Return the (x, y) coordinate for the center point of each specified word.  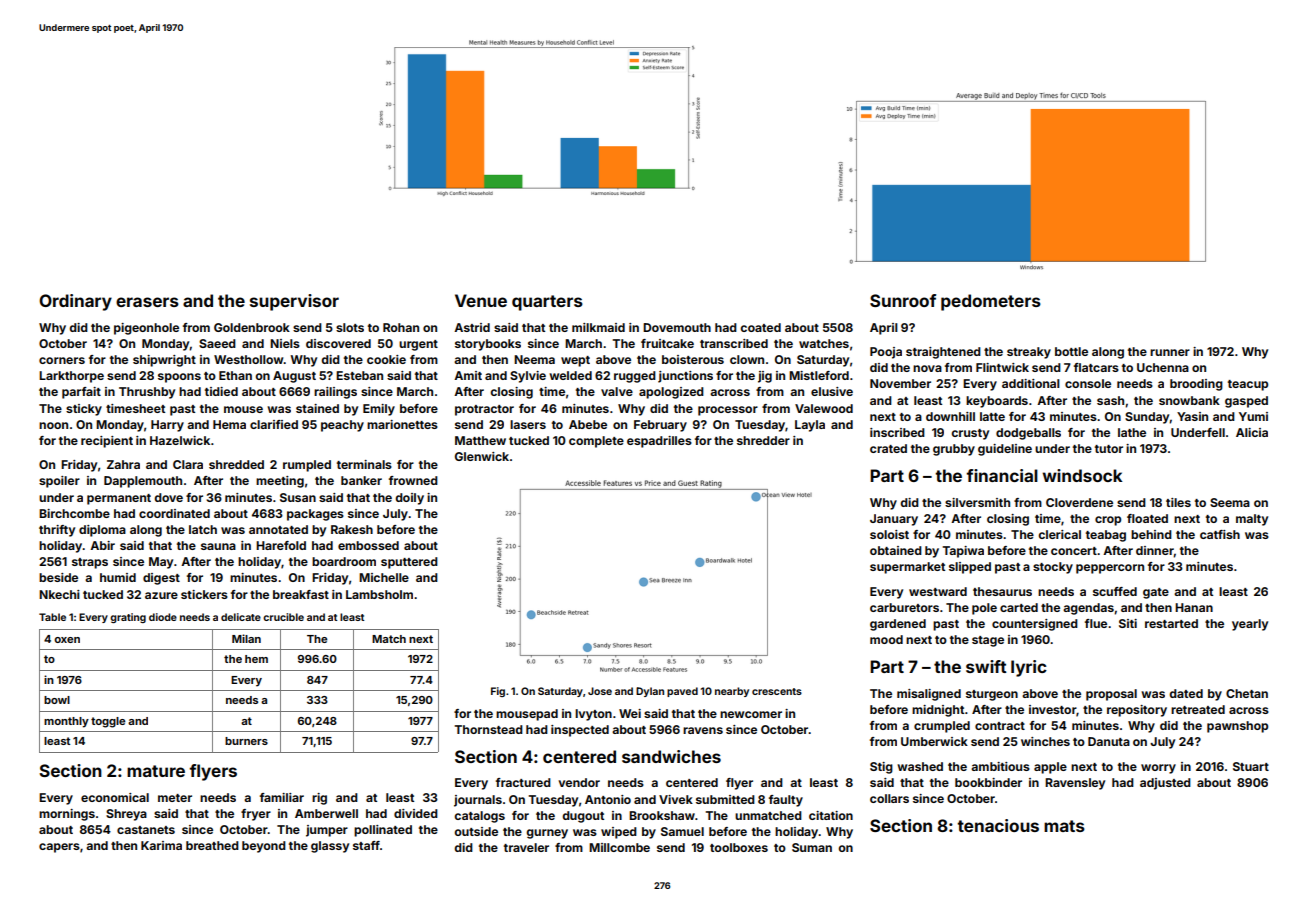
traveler (526, 847)
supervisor (294, 302)
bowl (57, 700)
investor (1052, 709)
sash (1110, 400)
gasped (1246, 402)
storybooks (488, 345)
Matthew (480, 440)
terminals (364, 464)
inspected (580, 731)
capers (59, 848)
